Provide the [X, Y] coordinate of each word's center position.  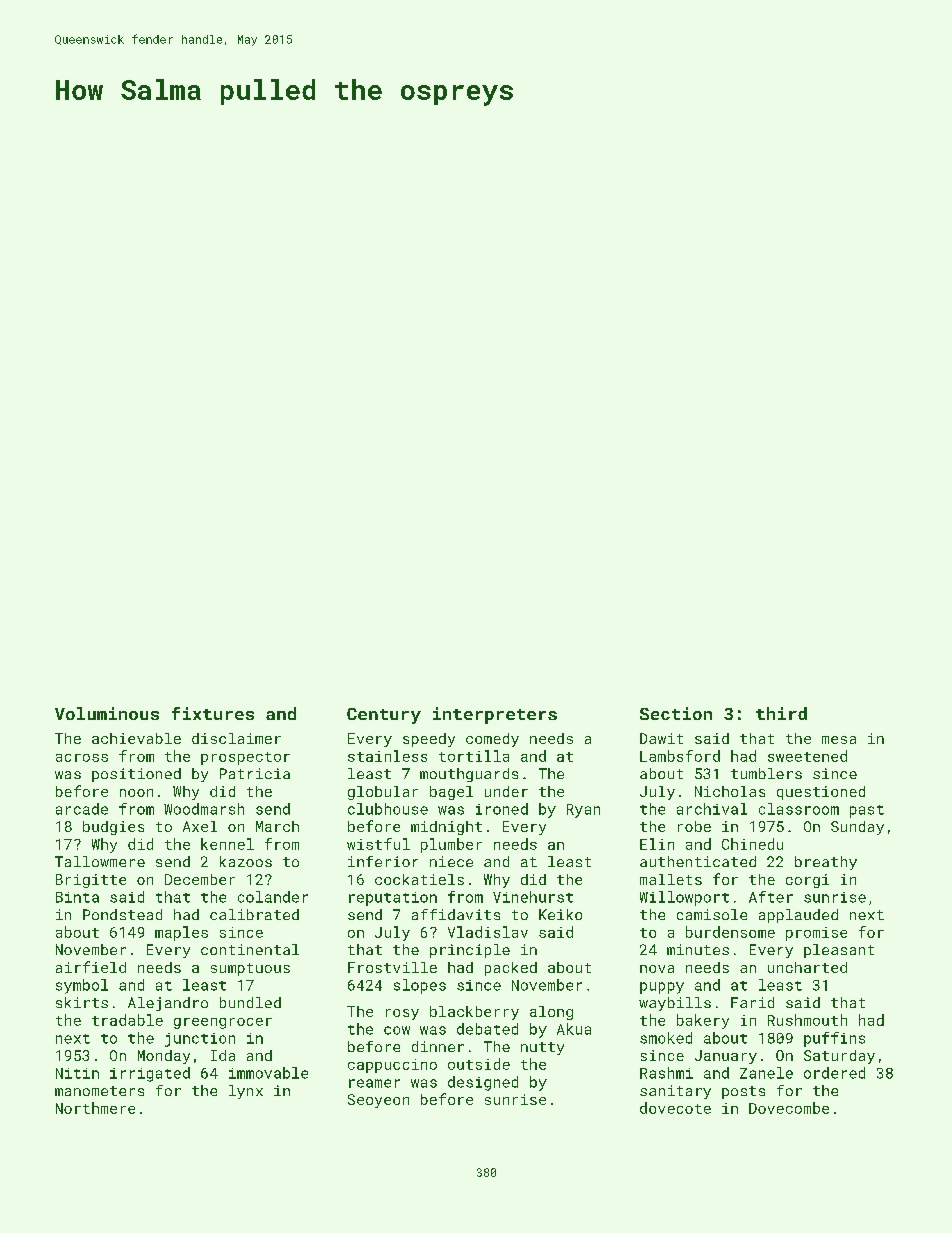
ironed [502, 809]
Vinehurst [533, 897]
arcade [82, 809]
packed [511, 969]
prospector [245, 758]
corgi [807, 881]
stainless [387, 756]
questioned [821, 793]
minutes [698, 949]
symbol [82, 986]
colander [273, 897]
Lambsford [680, 756]
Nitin [77, 1073]
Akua [574, 1029]
